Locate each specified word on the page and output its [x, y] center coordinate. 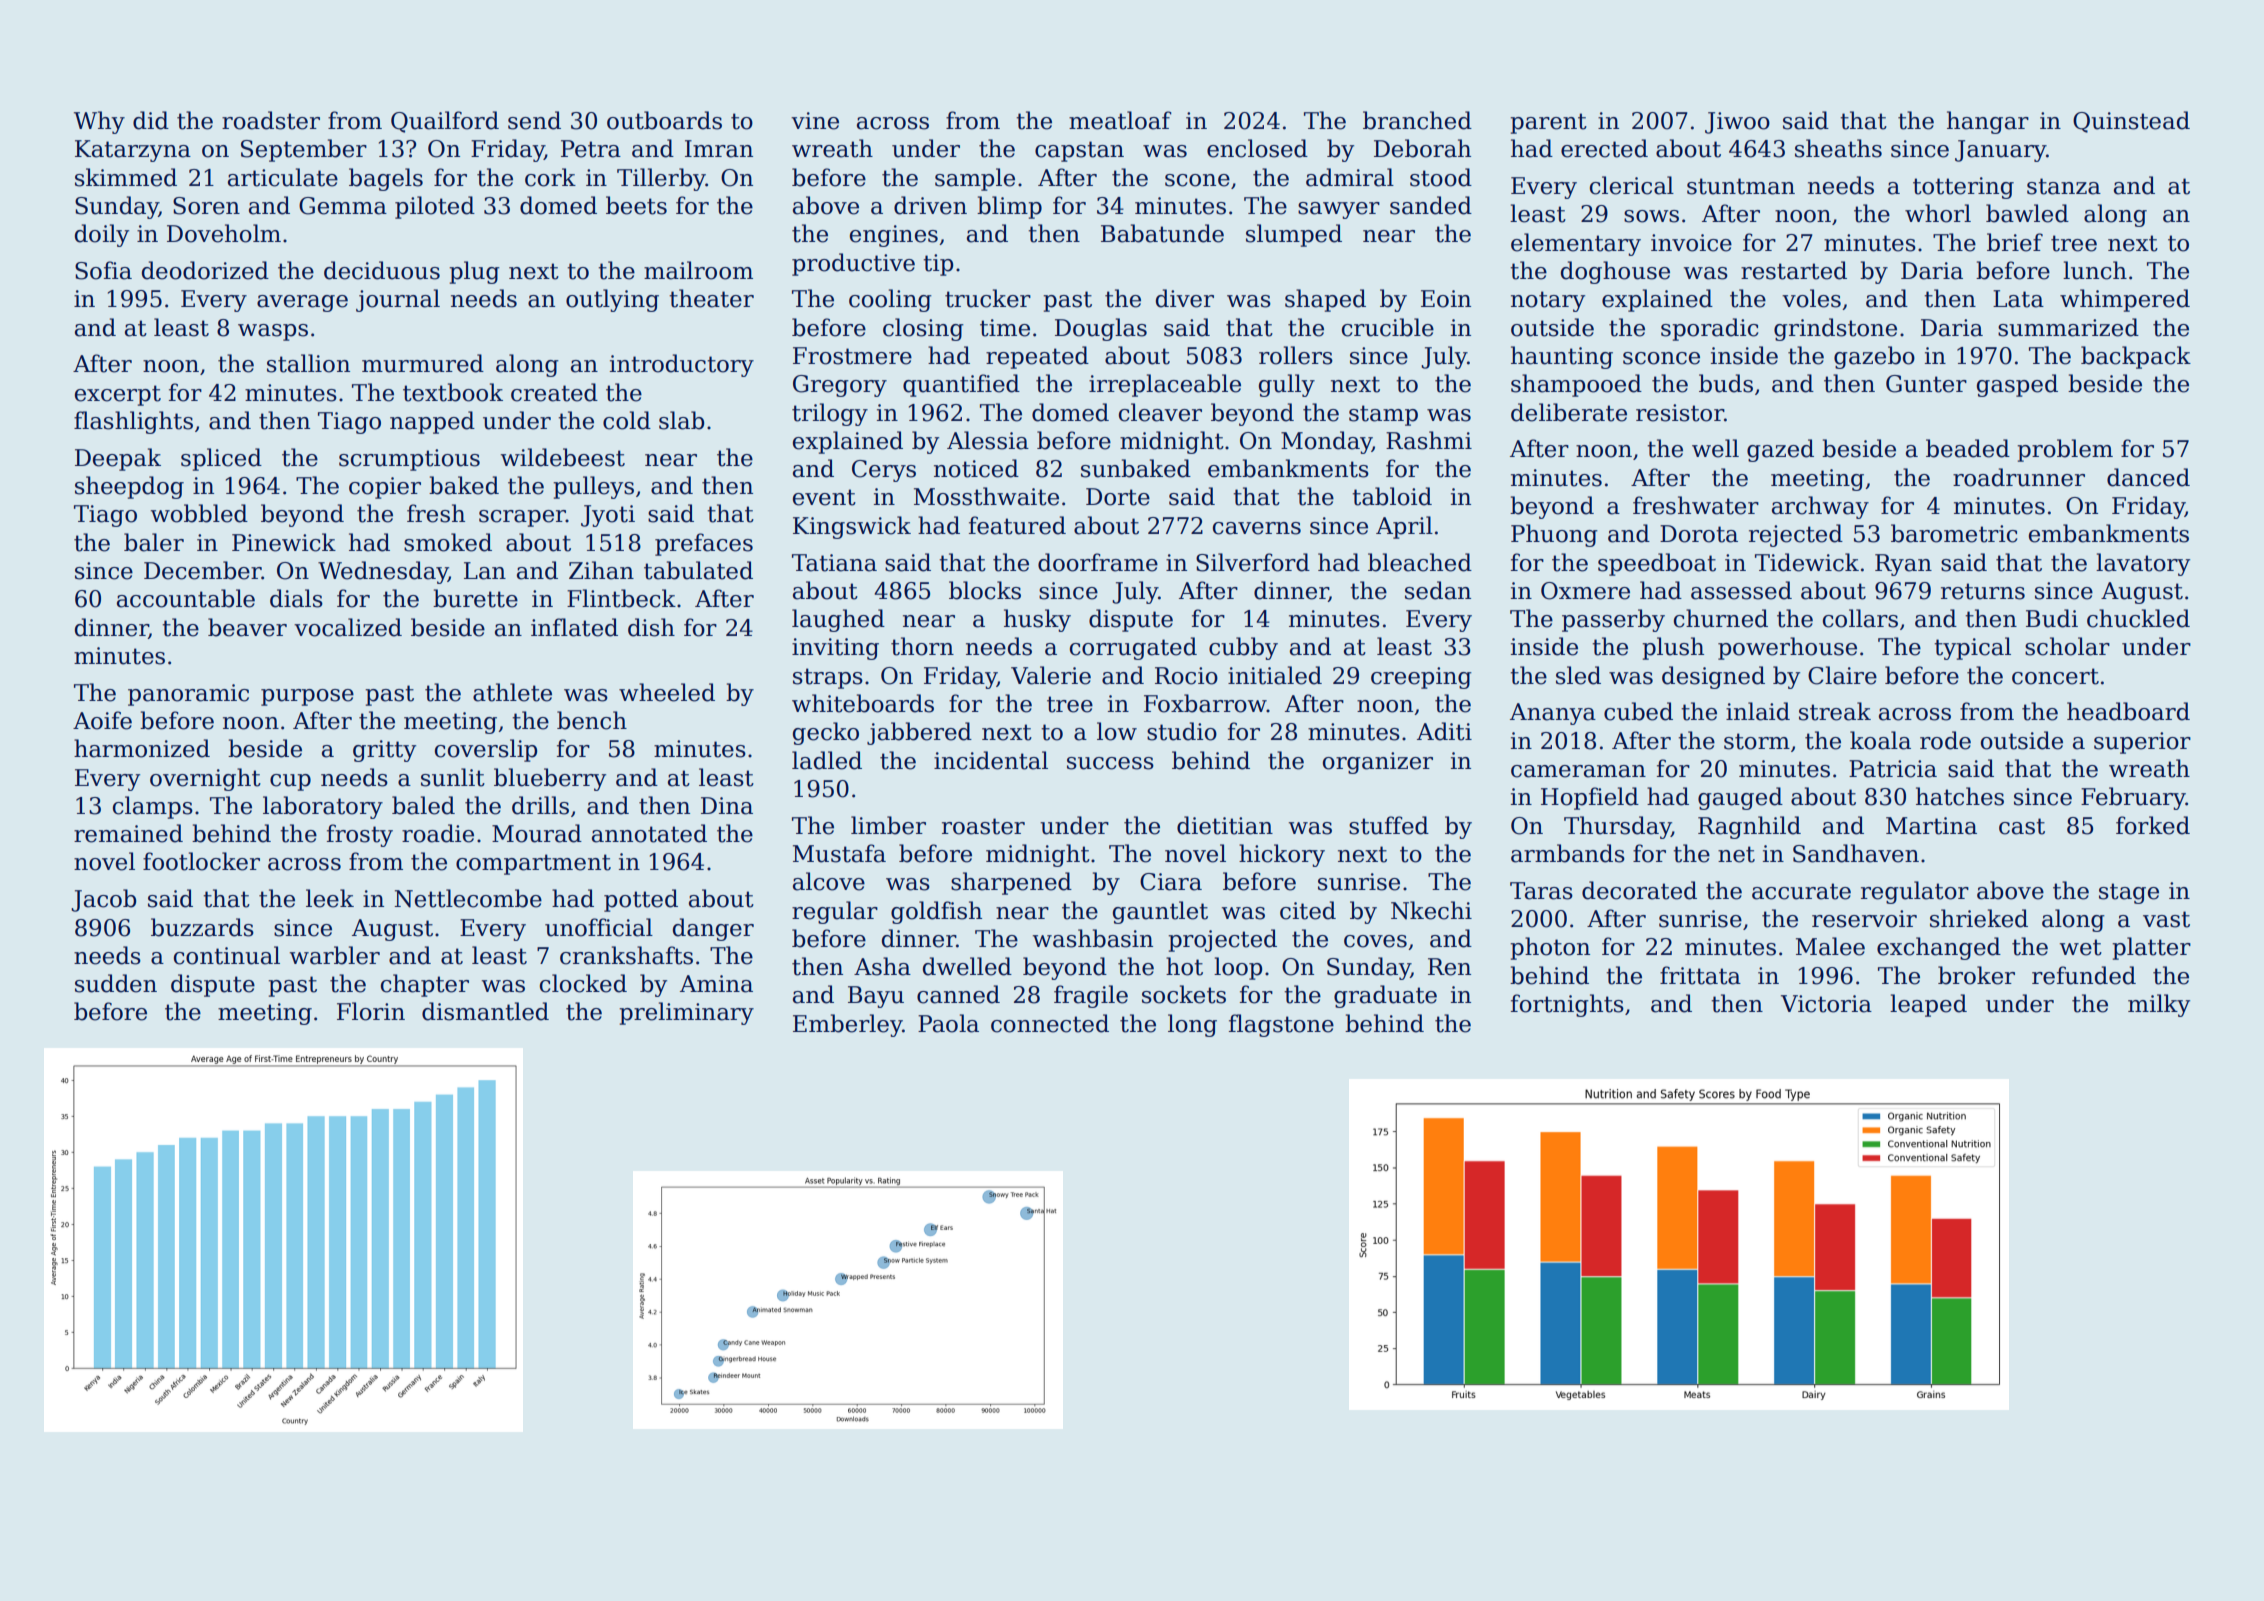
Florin [371, 1011]
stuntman [1741, 186]
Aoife [102, 720]
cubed [1638, 711]
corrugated [1133, 648]
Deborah [1422, 148]
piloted [435, 207]
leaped [1928, 1005]
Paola [948, 1023]
